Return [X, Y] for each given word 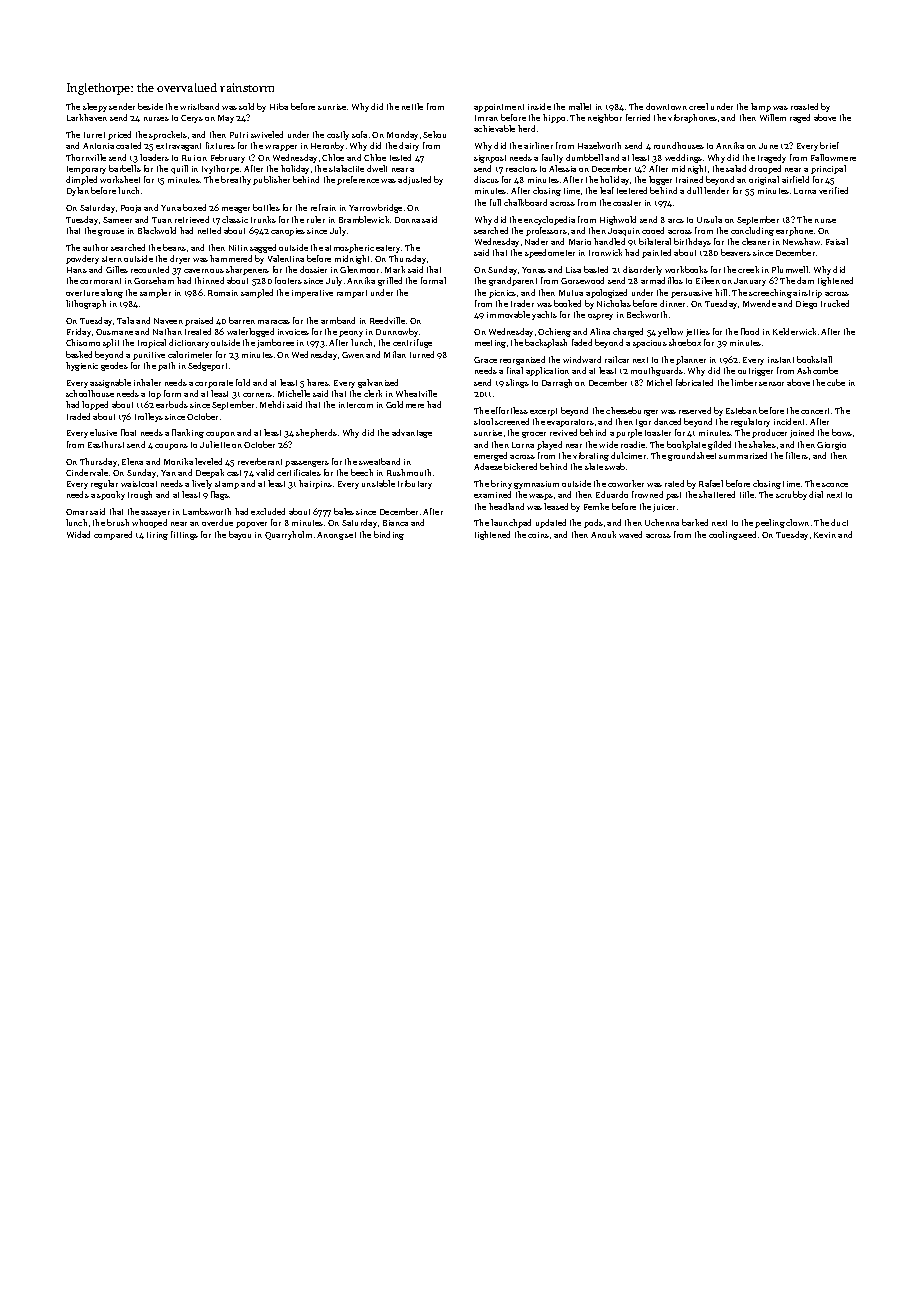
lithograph [86, 304]
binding [389, 535]
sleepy [95, 107]
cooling [723, 535]
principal [828, 169]
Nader [536, 241]
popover [251, 525]
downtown [666, 106]
